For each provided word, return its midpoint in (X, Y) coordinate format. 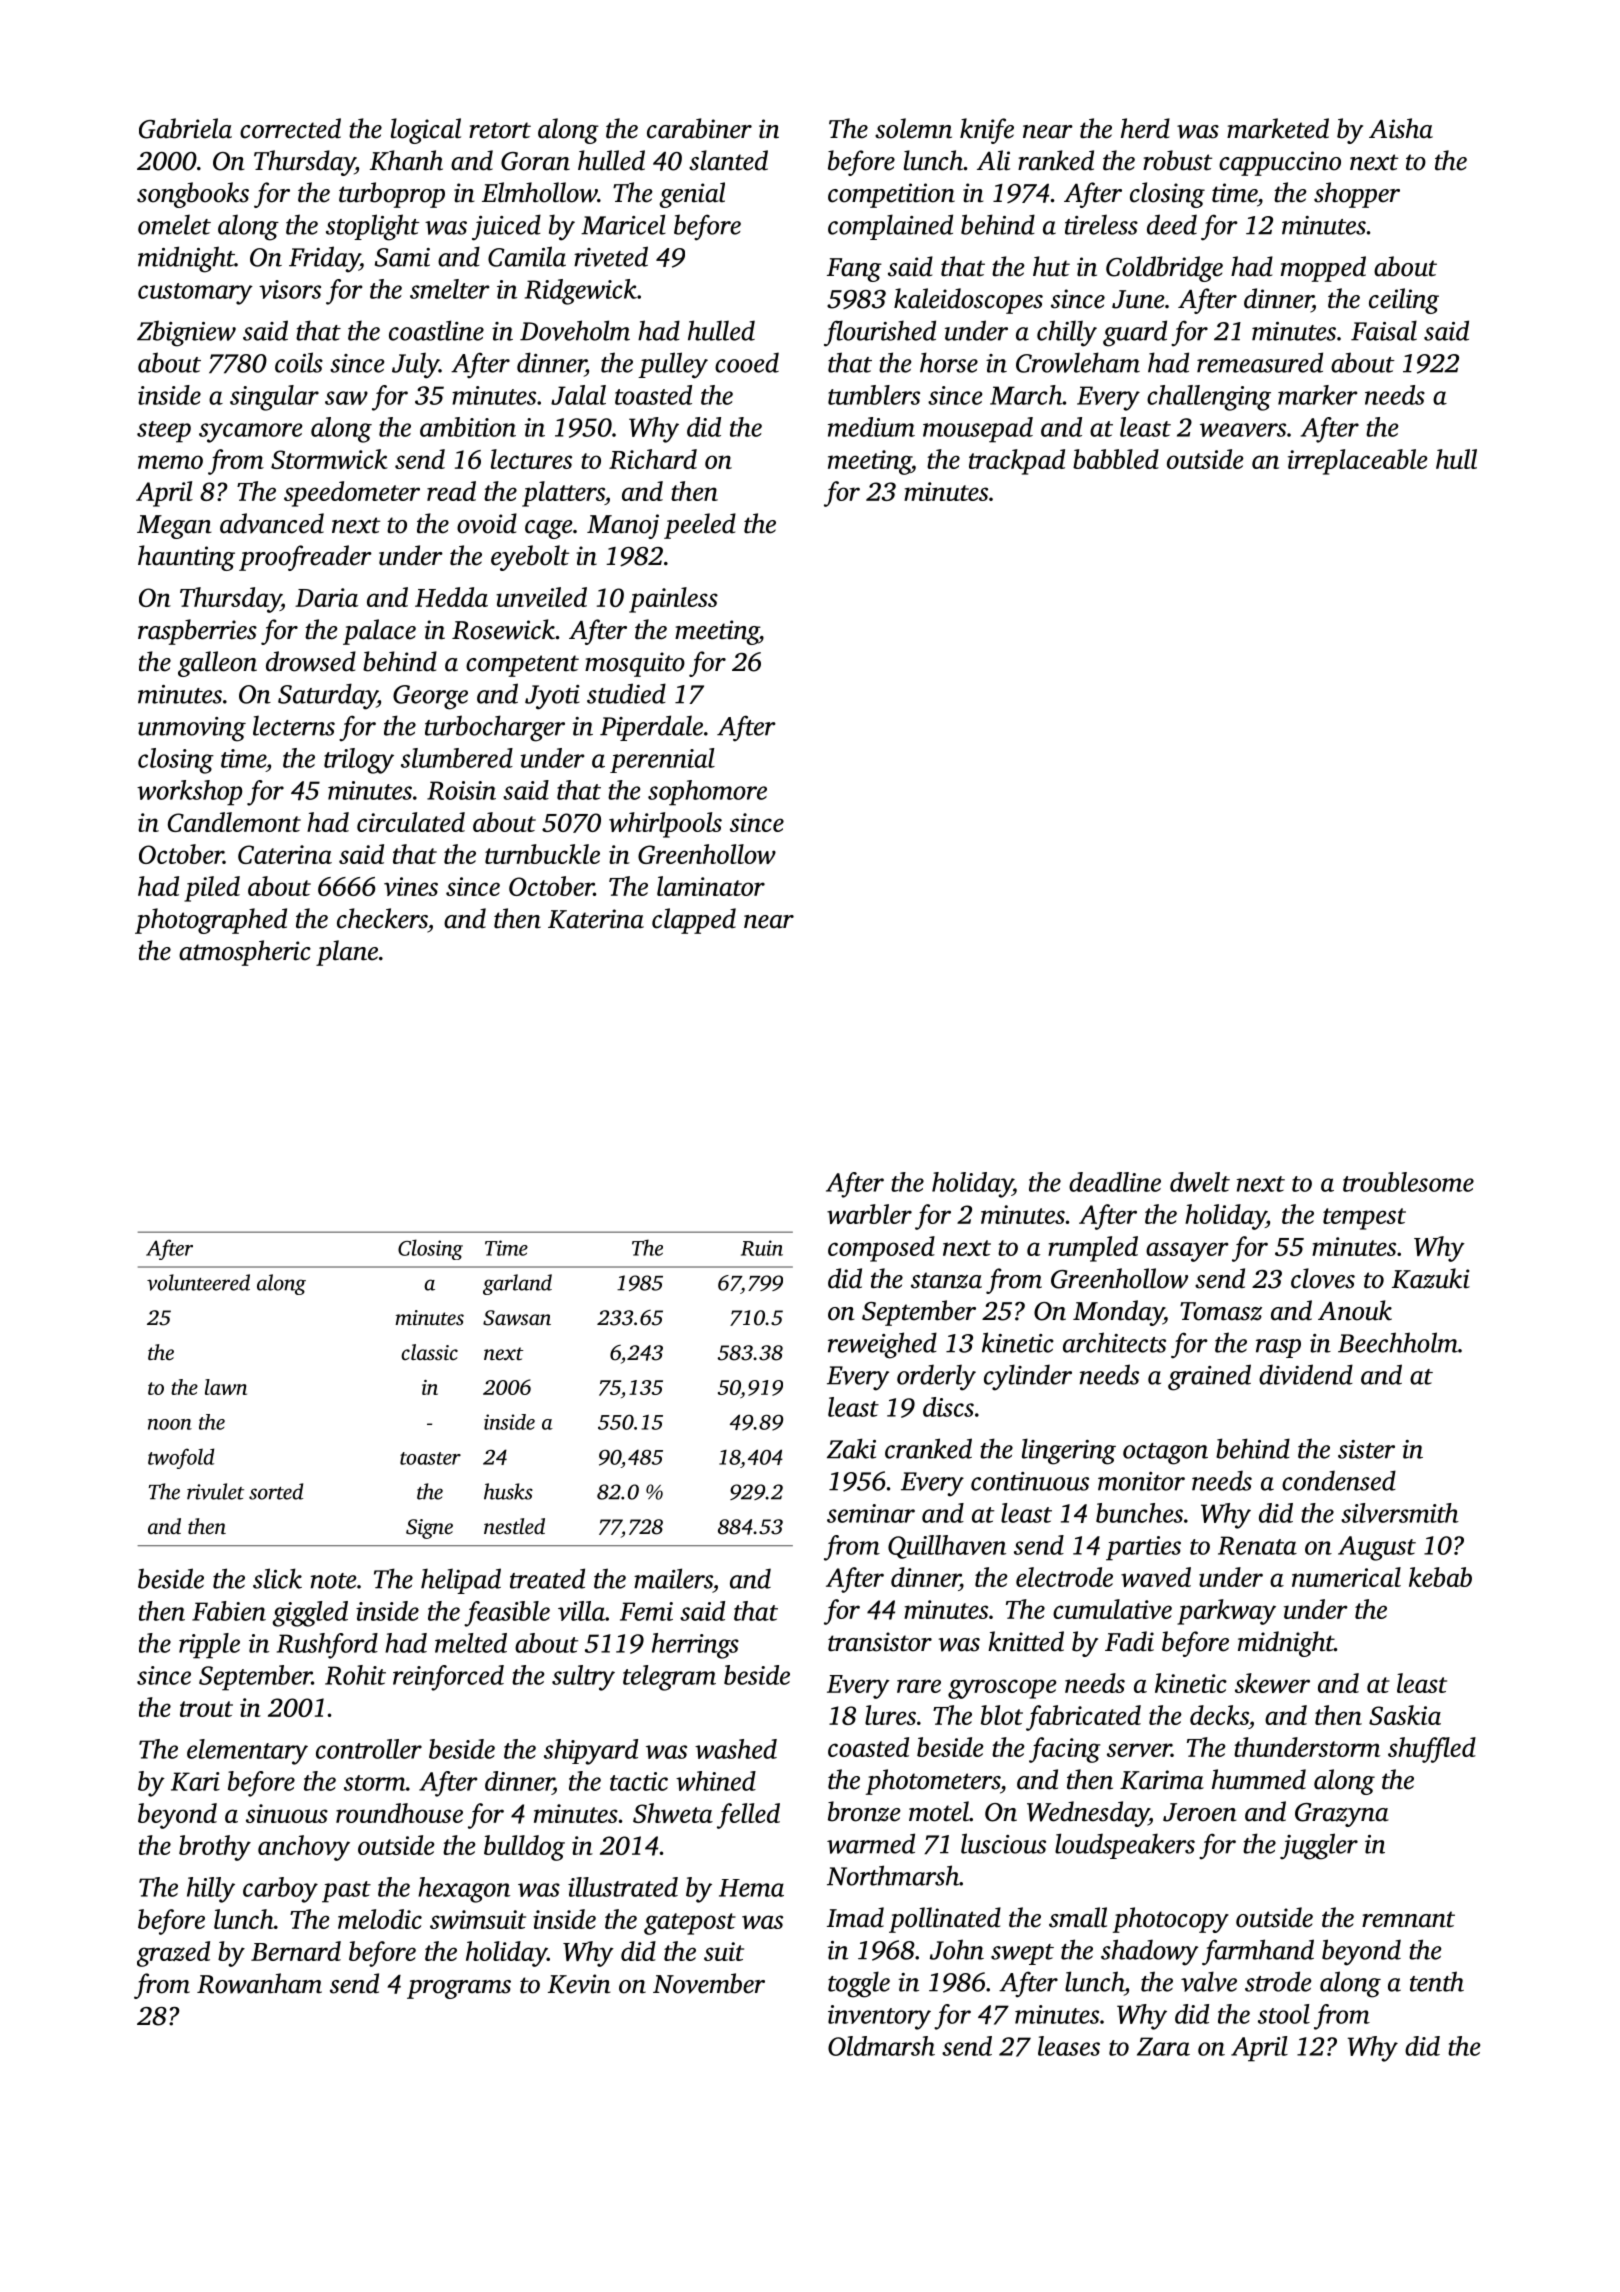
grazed (173, 1954)
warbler (869, 1214)
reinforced (448, 1678)
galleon (217, 664)
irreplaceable (1358, 462)
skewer (1272, 1683)
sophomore (707, 793)
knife (987, 131)
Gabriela (185, 128)
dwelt (1200, 1182)
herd (1145, 128)
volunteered (198, 1282)
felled (748, 1816)
